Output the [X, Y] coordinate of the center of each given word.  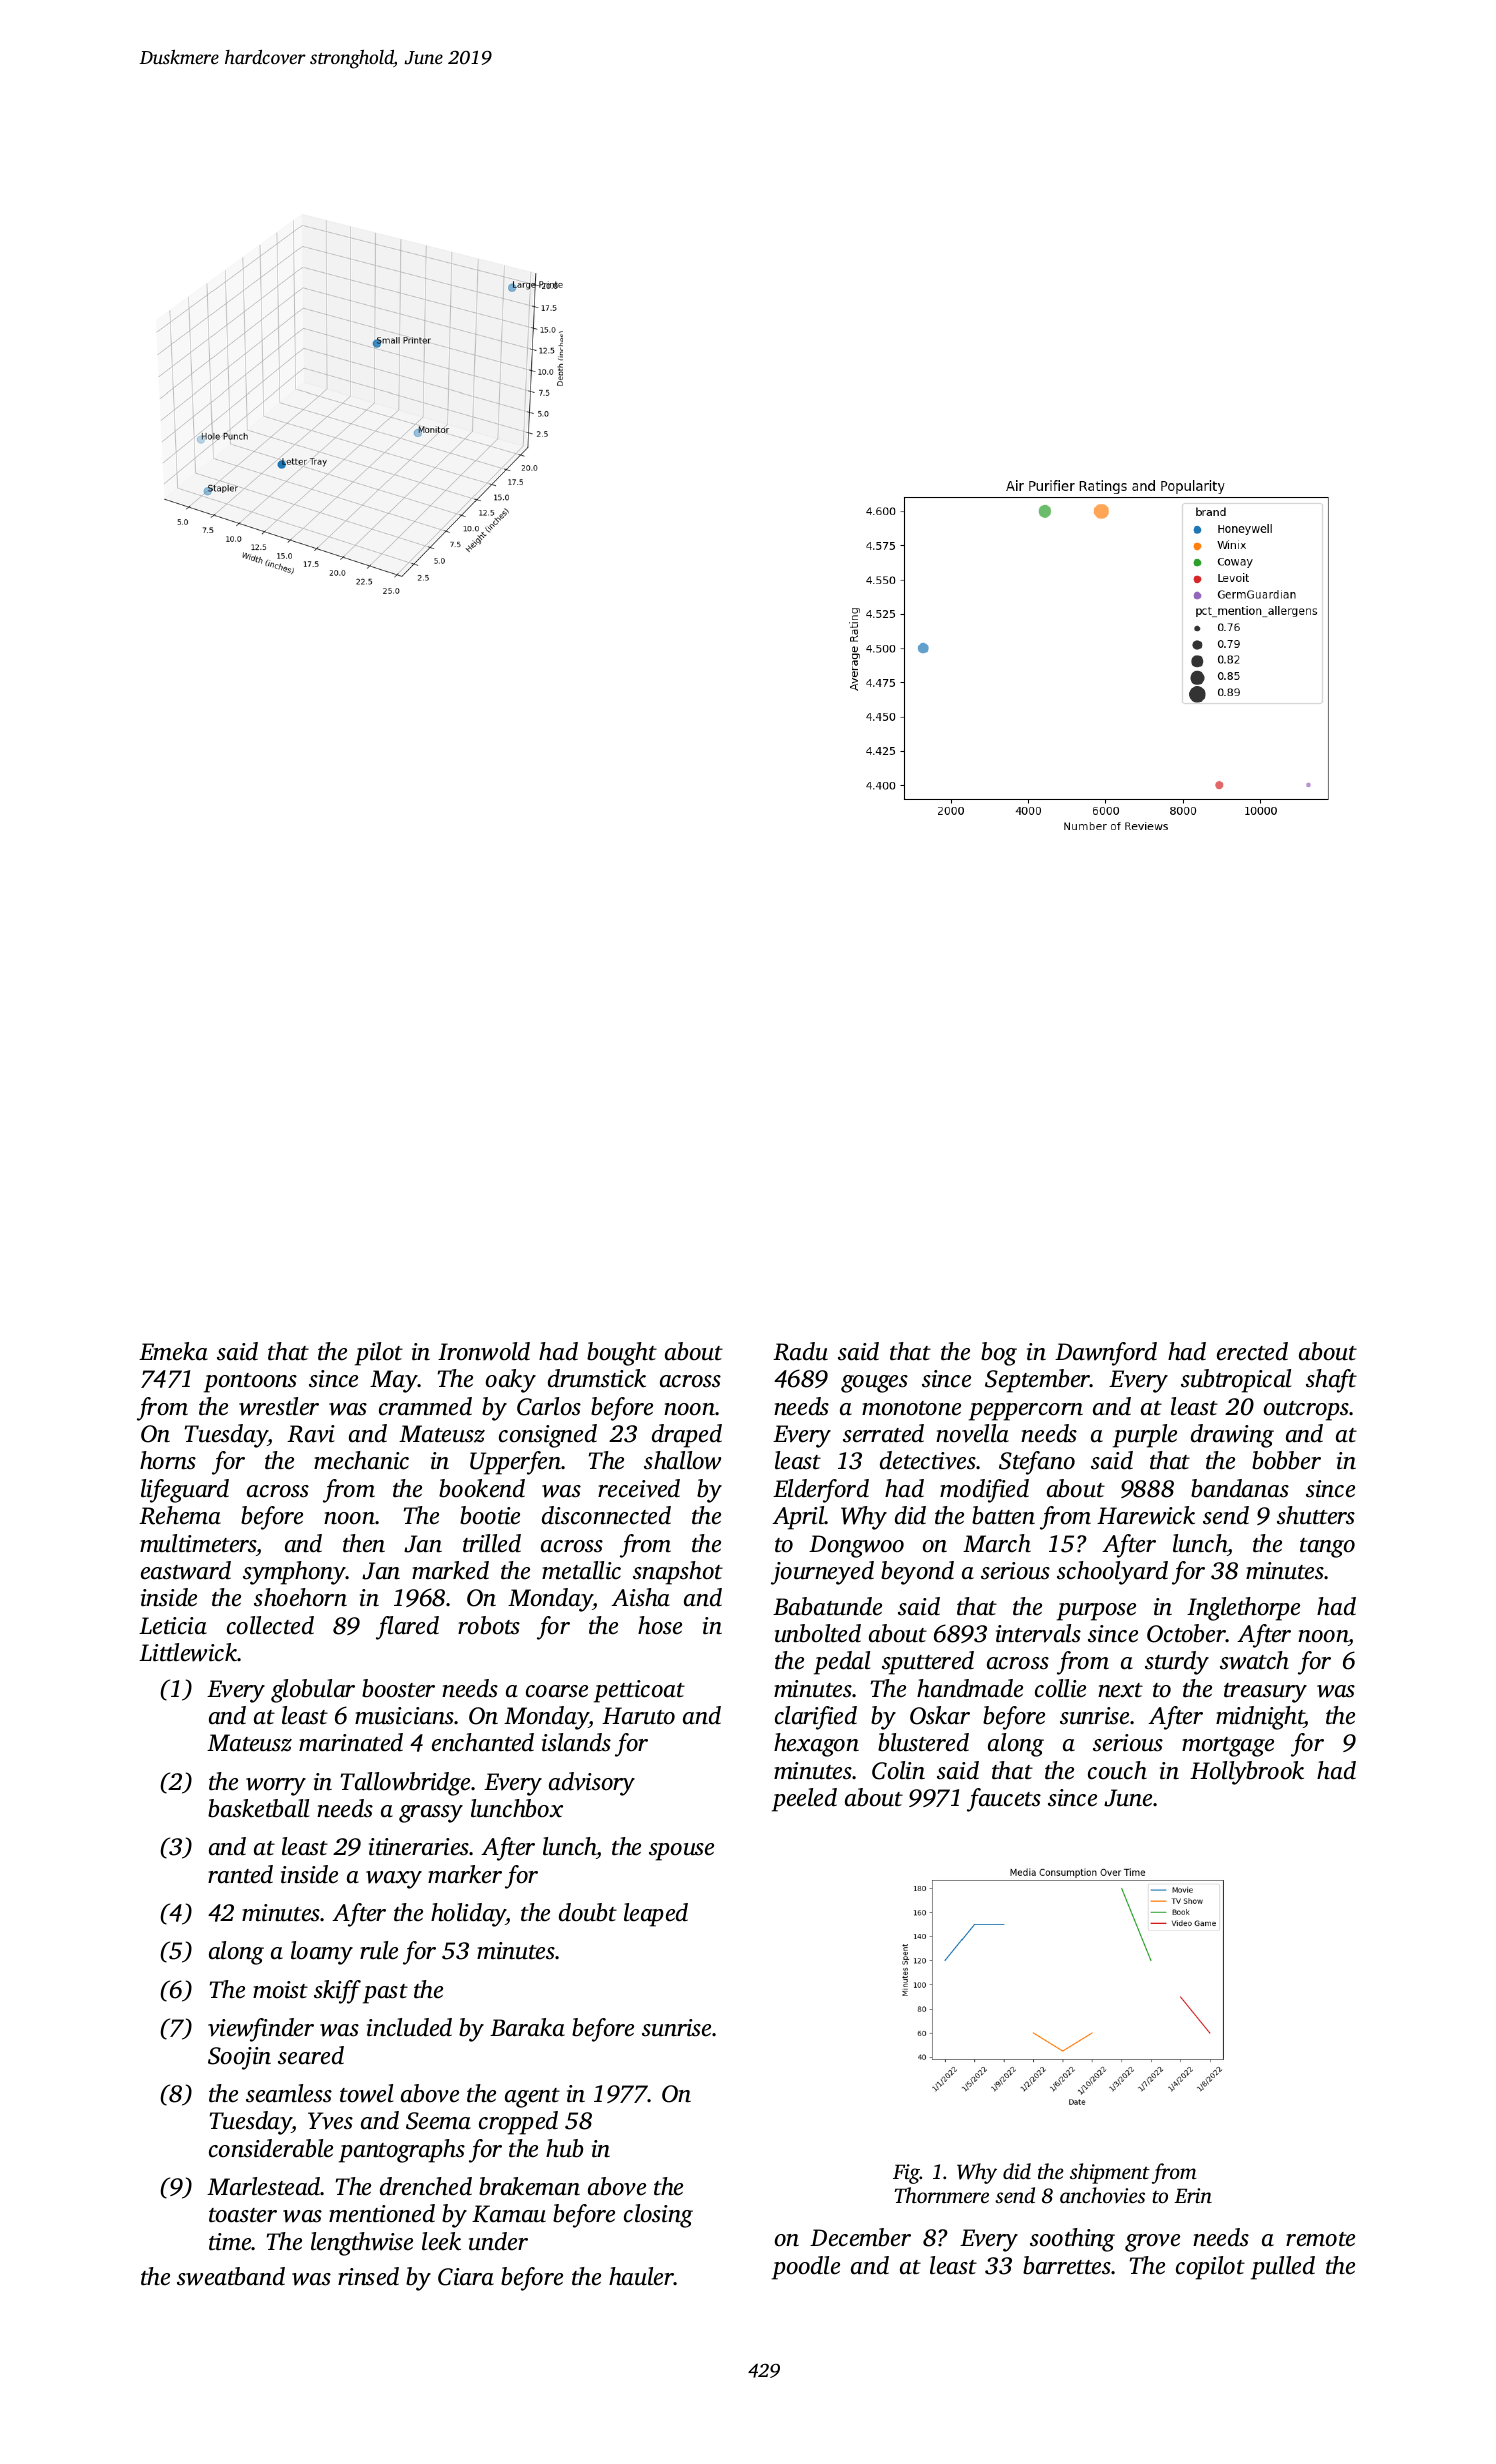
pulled [1283, 2268]
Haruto [638, 1716]
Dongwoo [856, 1546]
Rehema [180, 1515]
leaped [656, 1915]
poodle [806, 2268]
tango [1327, 1548]
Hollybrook [1247, 1773]
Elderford [821, 1491]
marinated [351, 1742]
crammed [425, 1406]
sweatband [231, 2276]
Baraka [527, 2027]
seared [311, 2055]
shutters [1316, 1515]
